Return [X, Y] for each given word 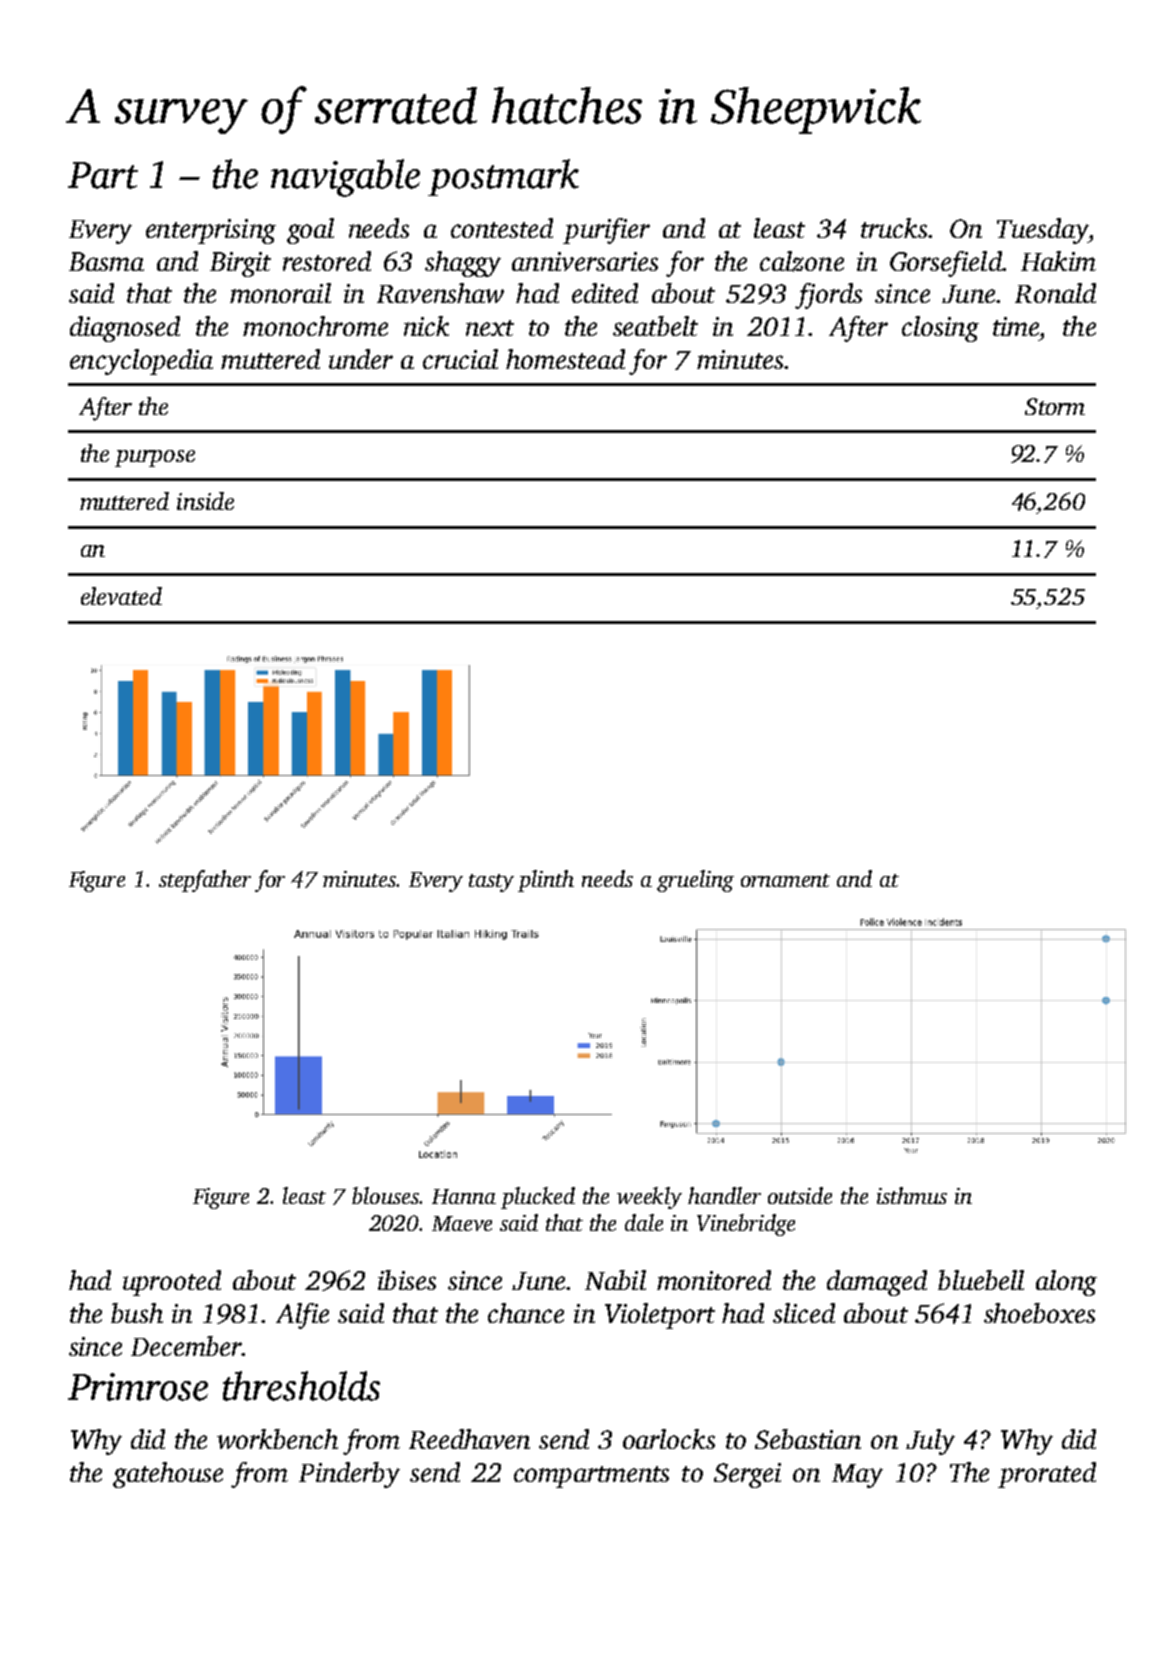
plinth [546, 881]
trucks [894, 228]
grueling [695, 881]
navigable [345, 178]
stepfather [205, 881]
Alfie [302, 1316]
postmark [503, 177]
